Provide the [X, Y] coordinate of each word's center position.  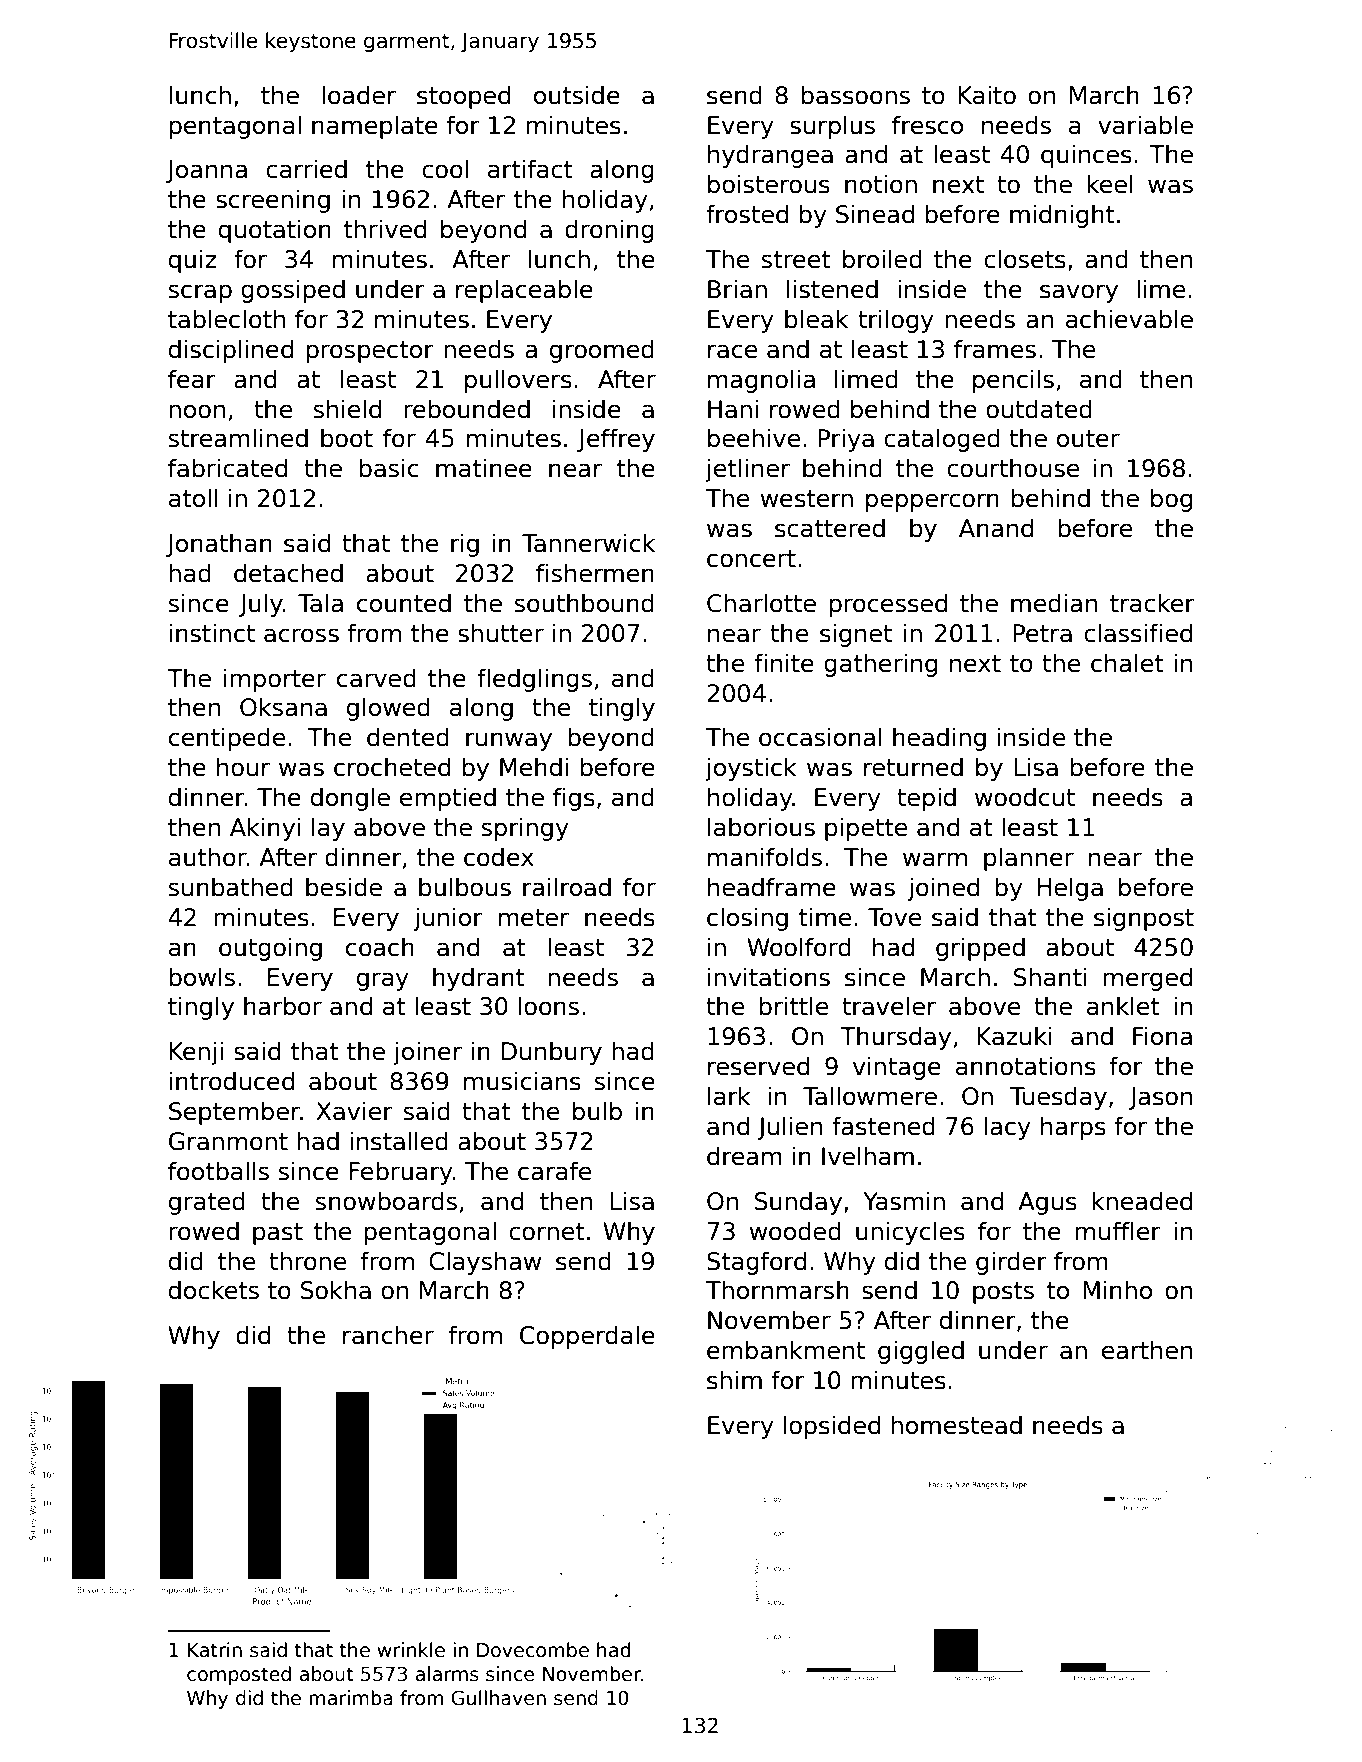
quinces [1086, 156]
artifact [530, 169]
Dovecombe [533, 1650]
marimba [351, 1698]
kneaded [1142, 1201]
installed [399, 1141]
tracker [1152, 603]
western [806, 499]
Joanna [206, 171]
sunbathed [231, 887]
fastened [883, 1126]
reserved [758, 1066]
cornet [546, 1232]
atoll [193, 498]
